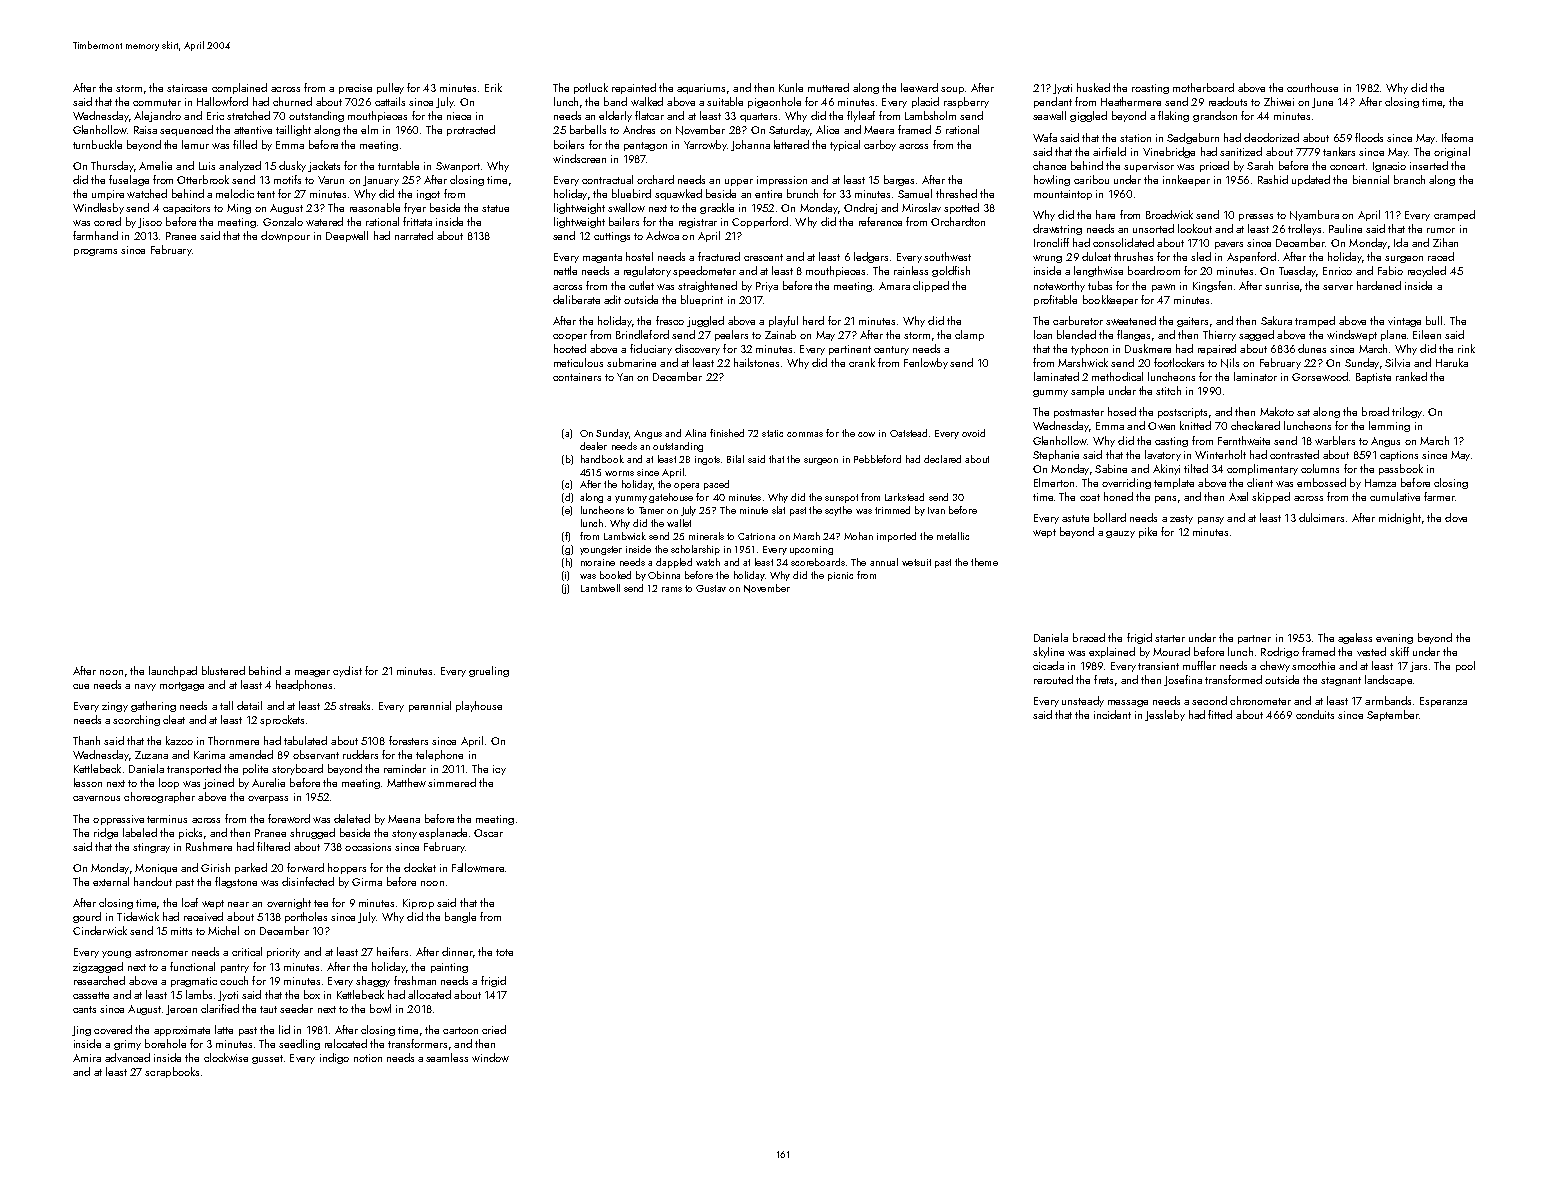 This document has height=1200, width=1552. Describe the element at coordinates (1182, 413) in the document. I see `postscripts` at that location.
